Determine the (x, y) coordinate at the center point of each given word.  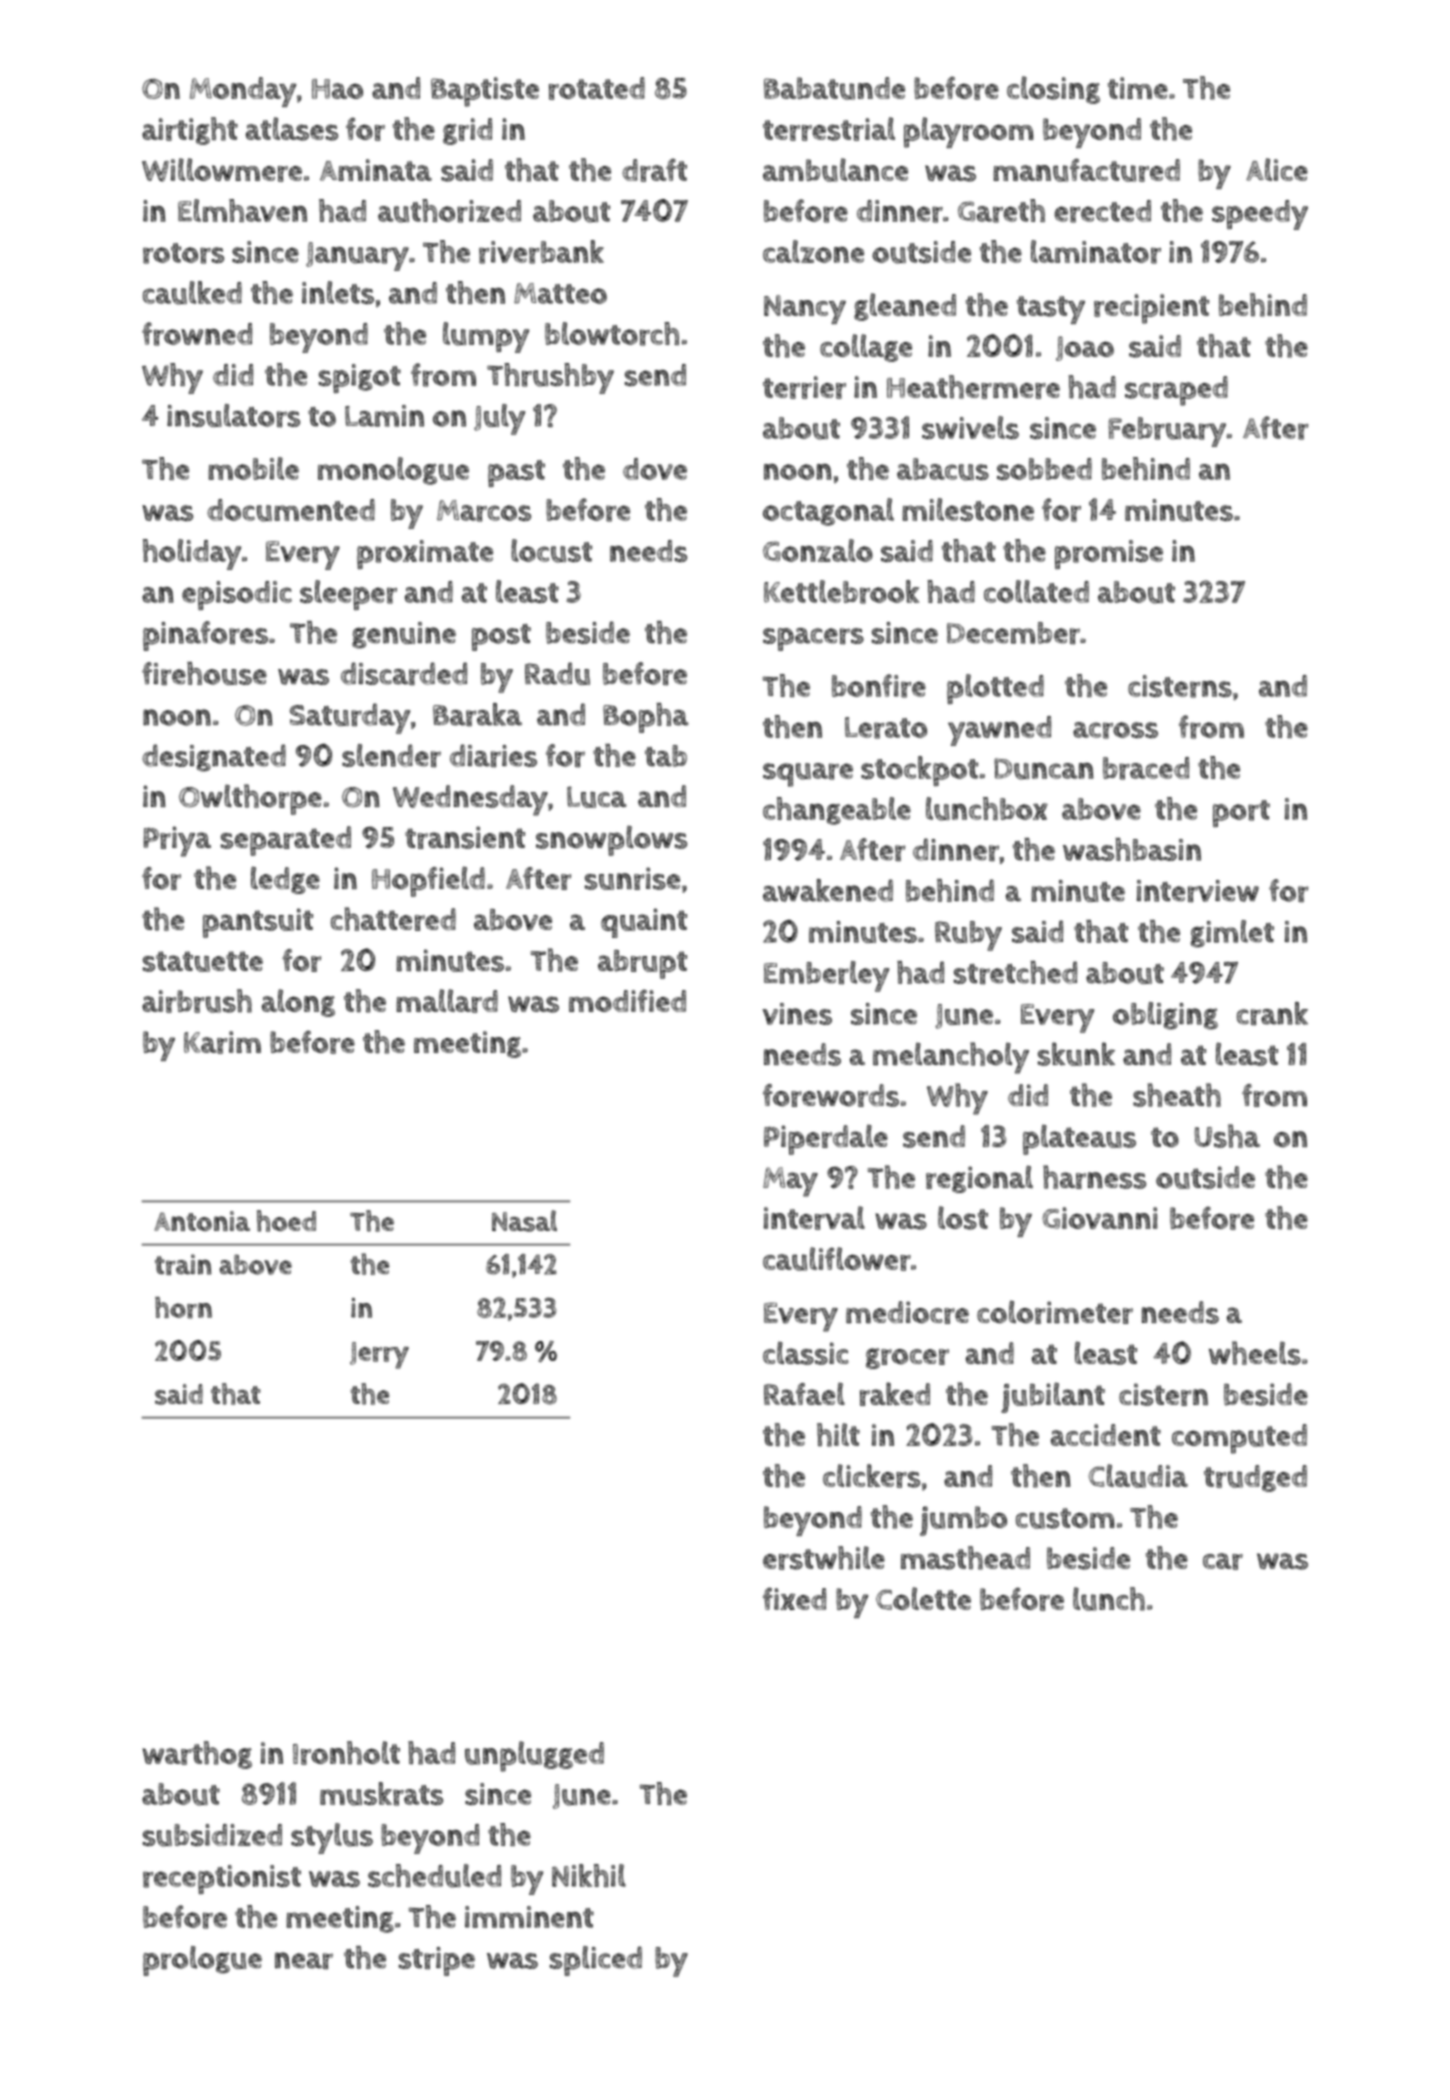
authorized (449, 211)
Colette (923, 1598)
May (790, 1182)
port (1241, 813)
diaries (493, 756)
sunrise (632, 878)
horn (183, 1308)
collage (866, 348)
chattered (393, 919)
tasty (1051, 310)
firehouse (204, 674)
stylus (332, 1838)
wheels (1255, 1353)
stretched (1015, 973)
